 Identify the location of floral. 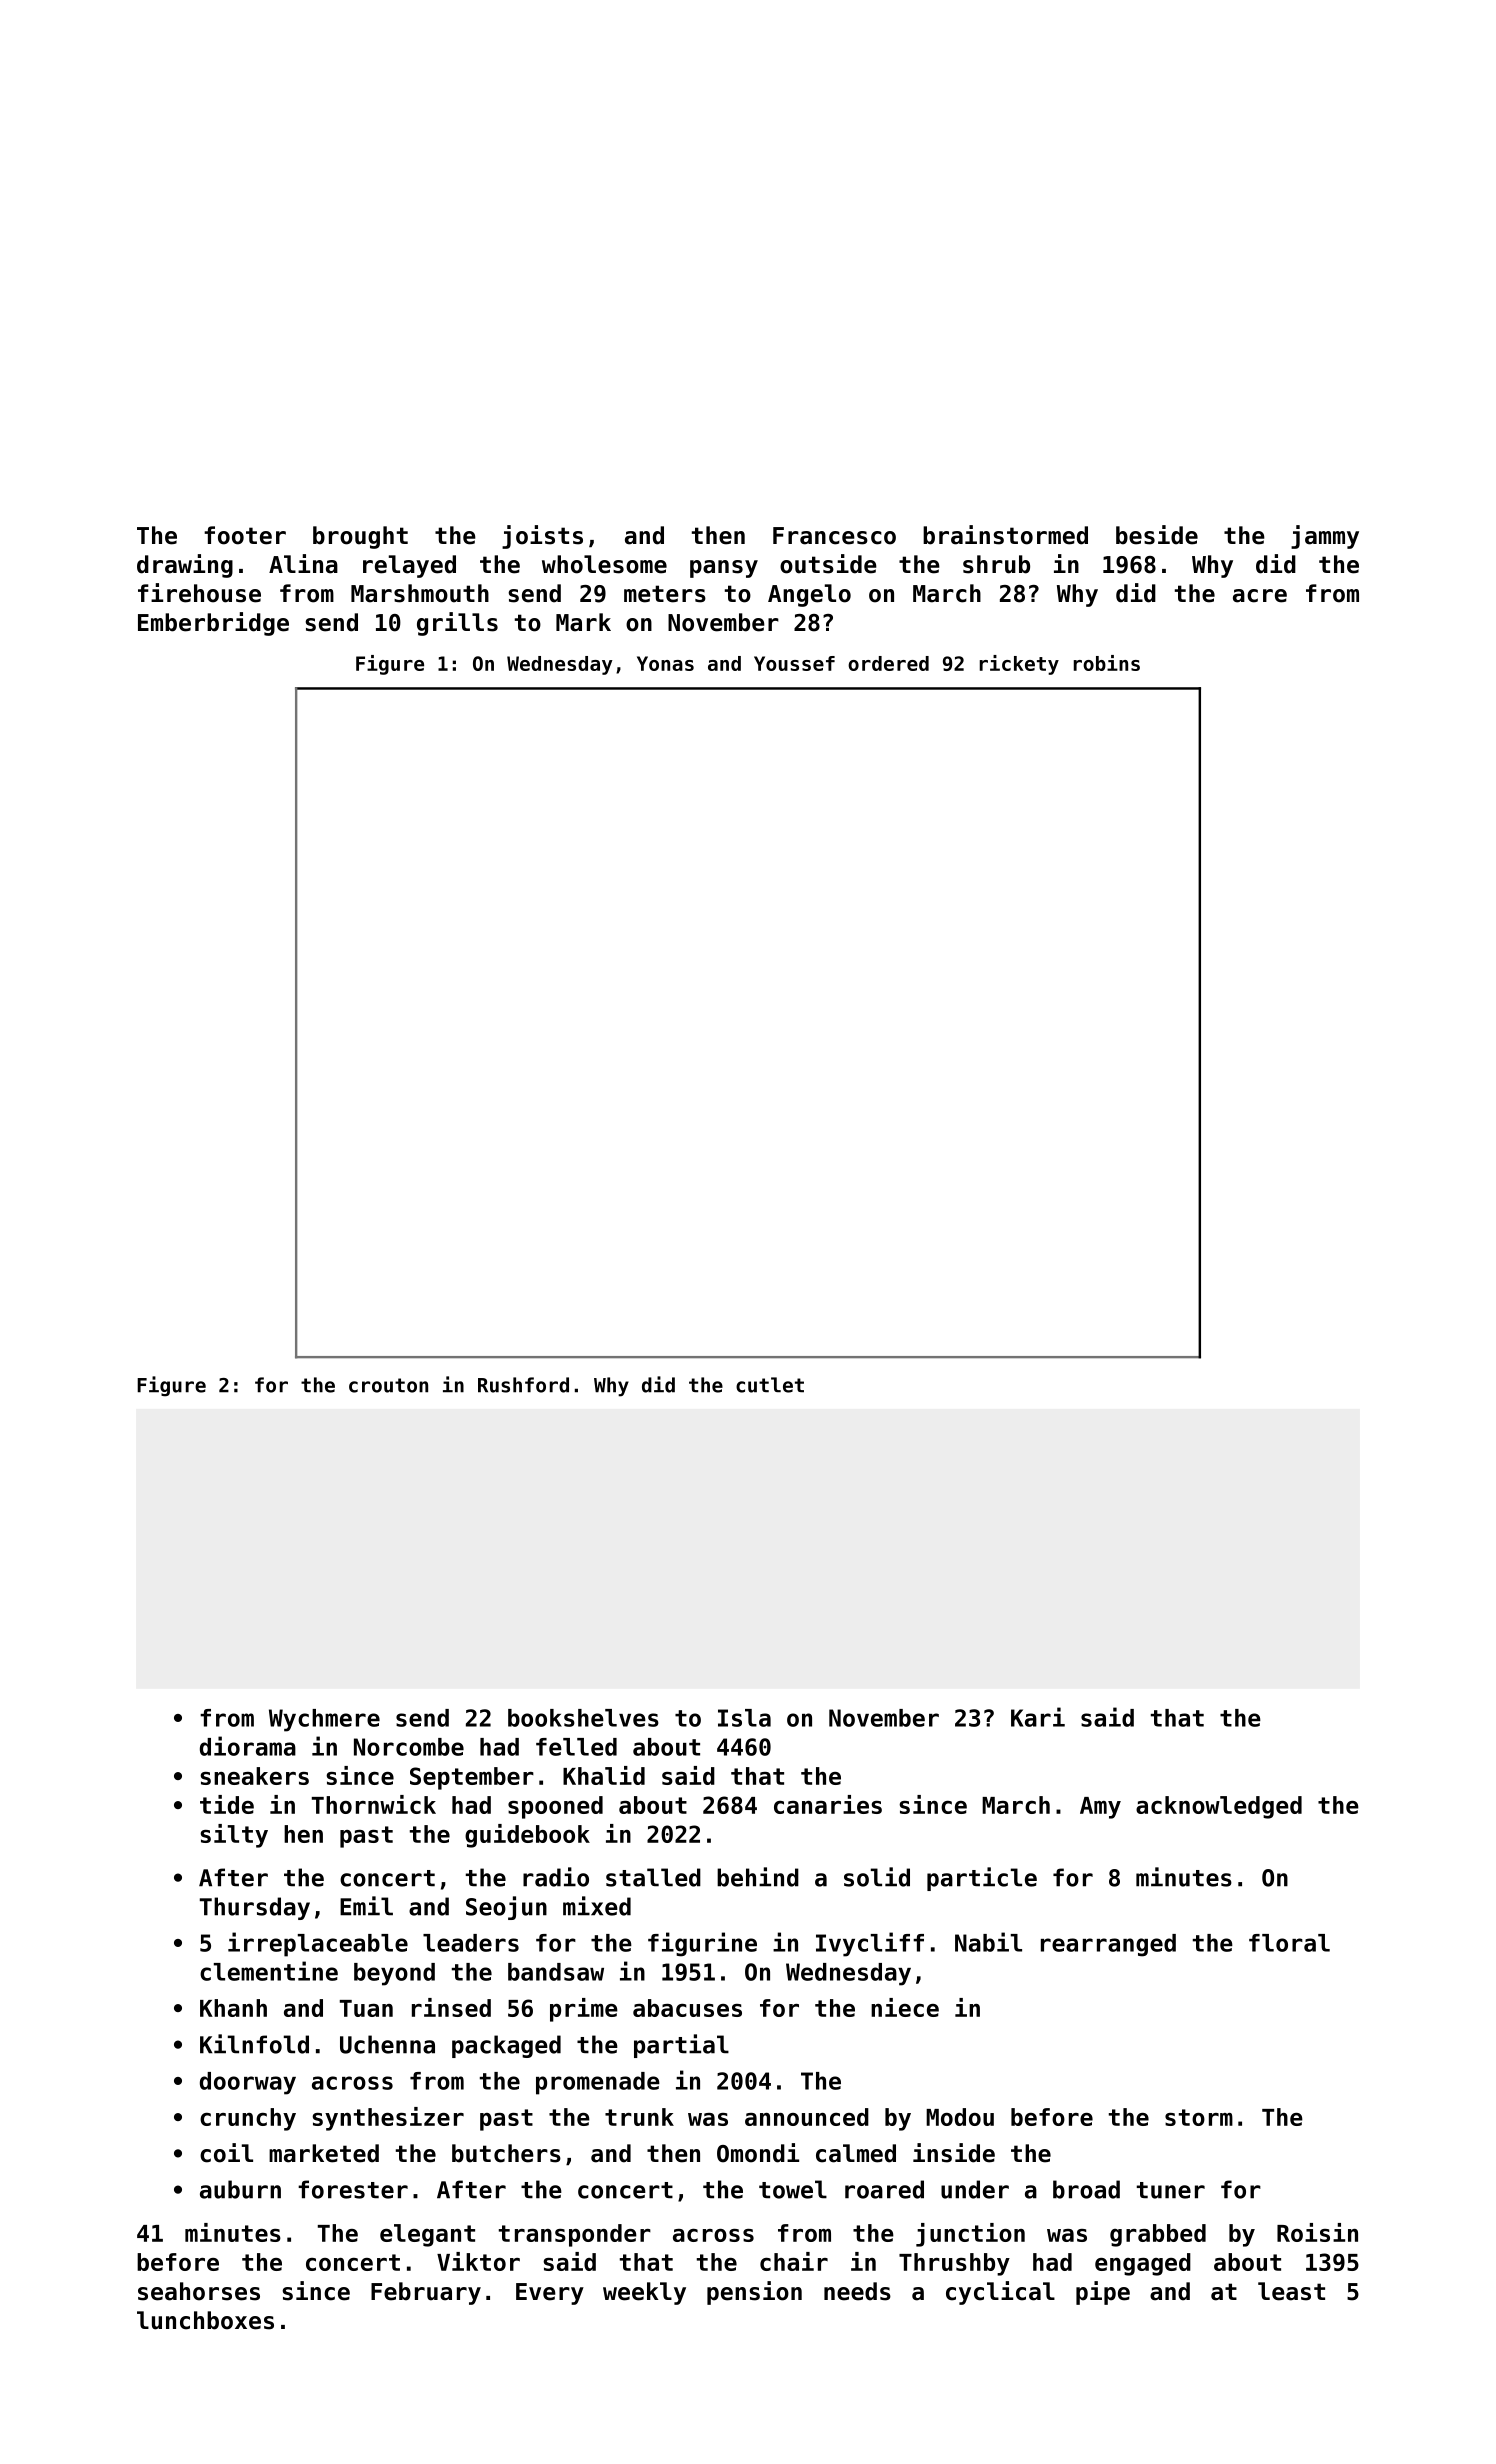
(1289, 1943).
